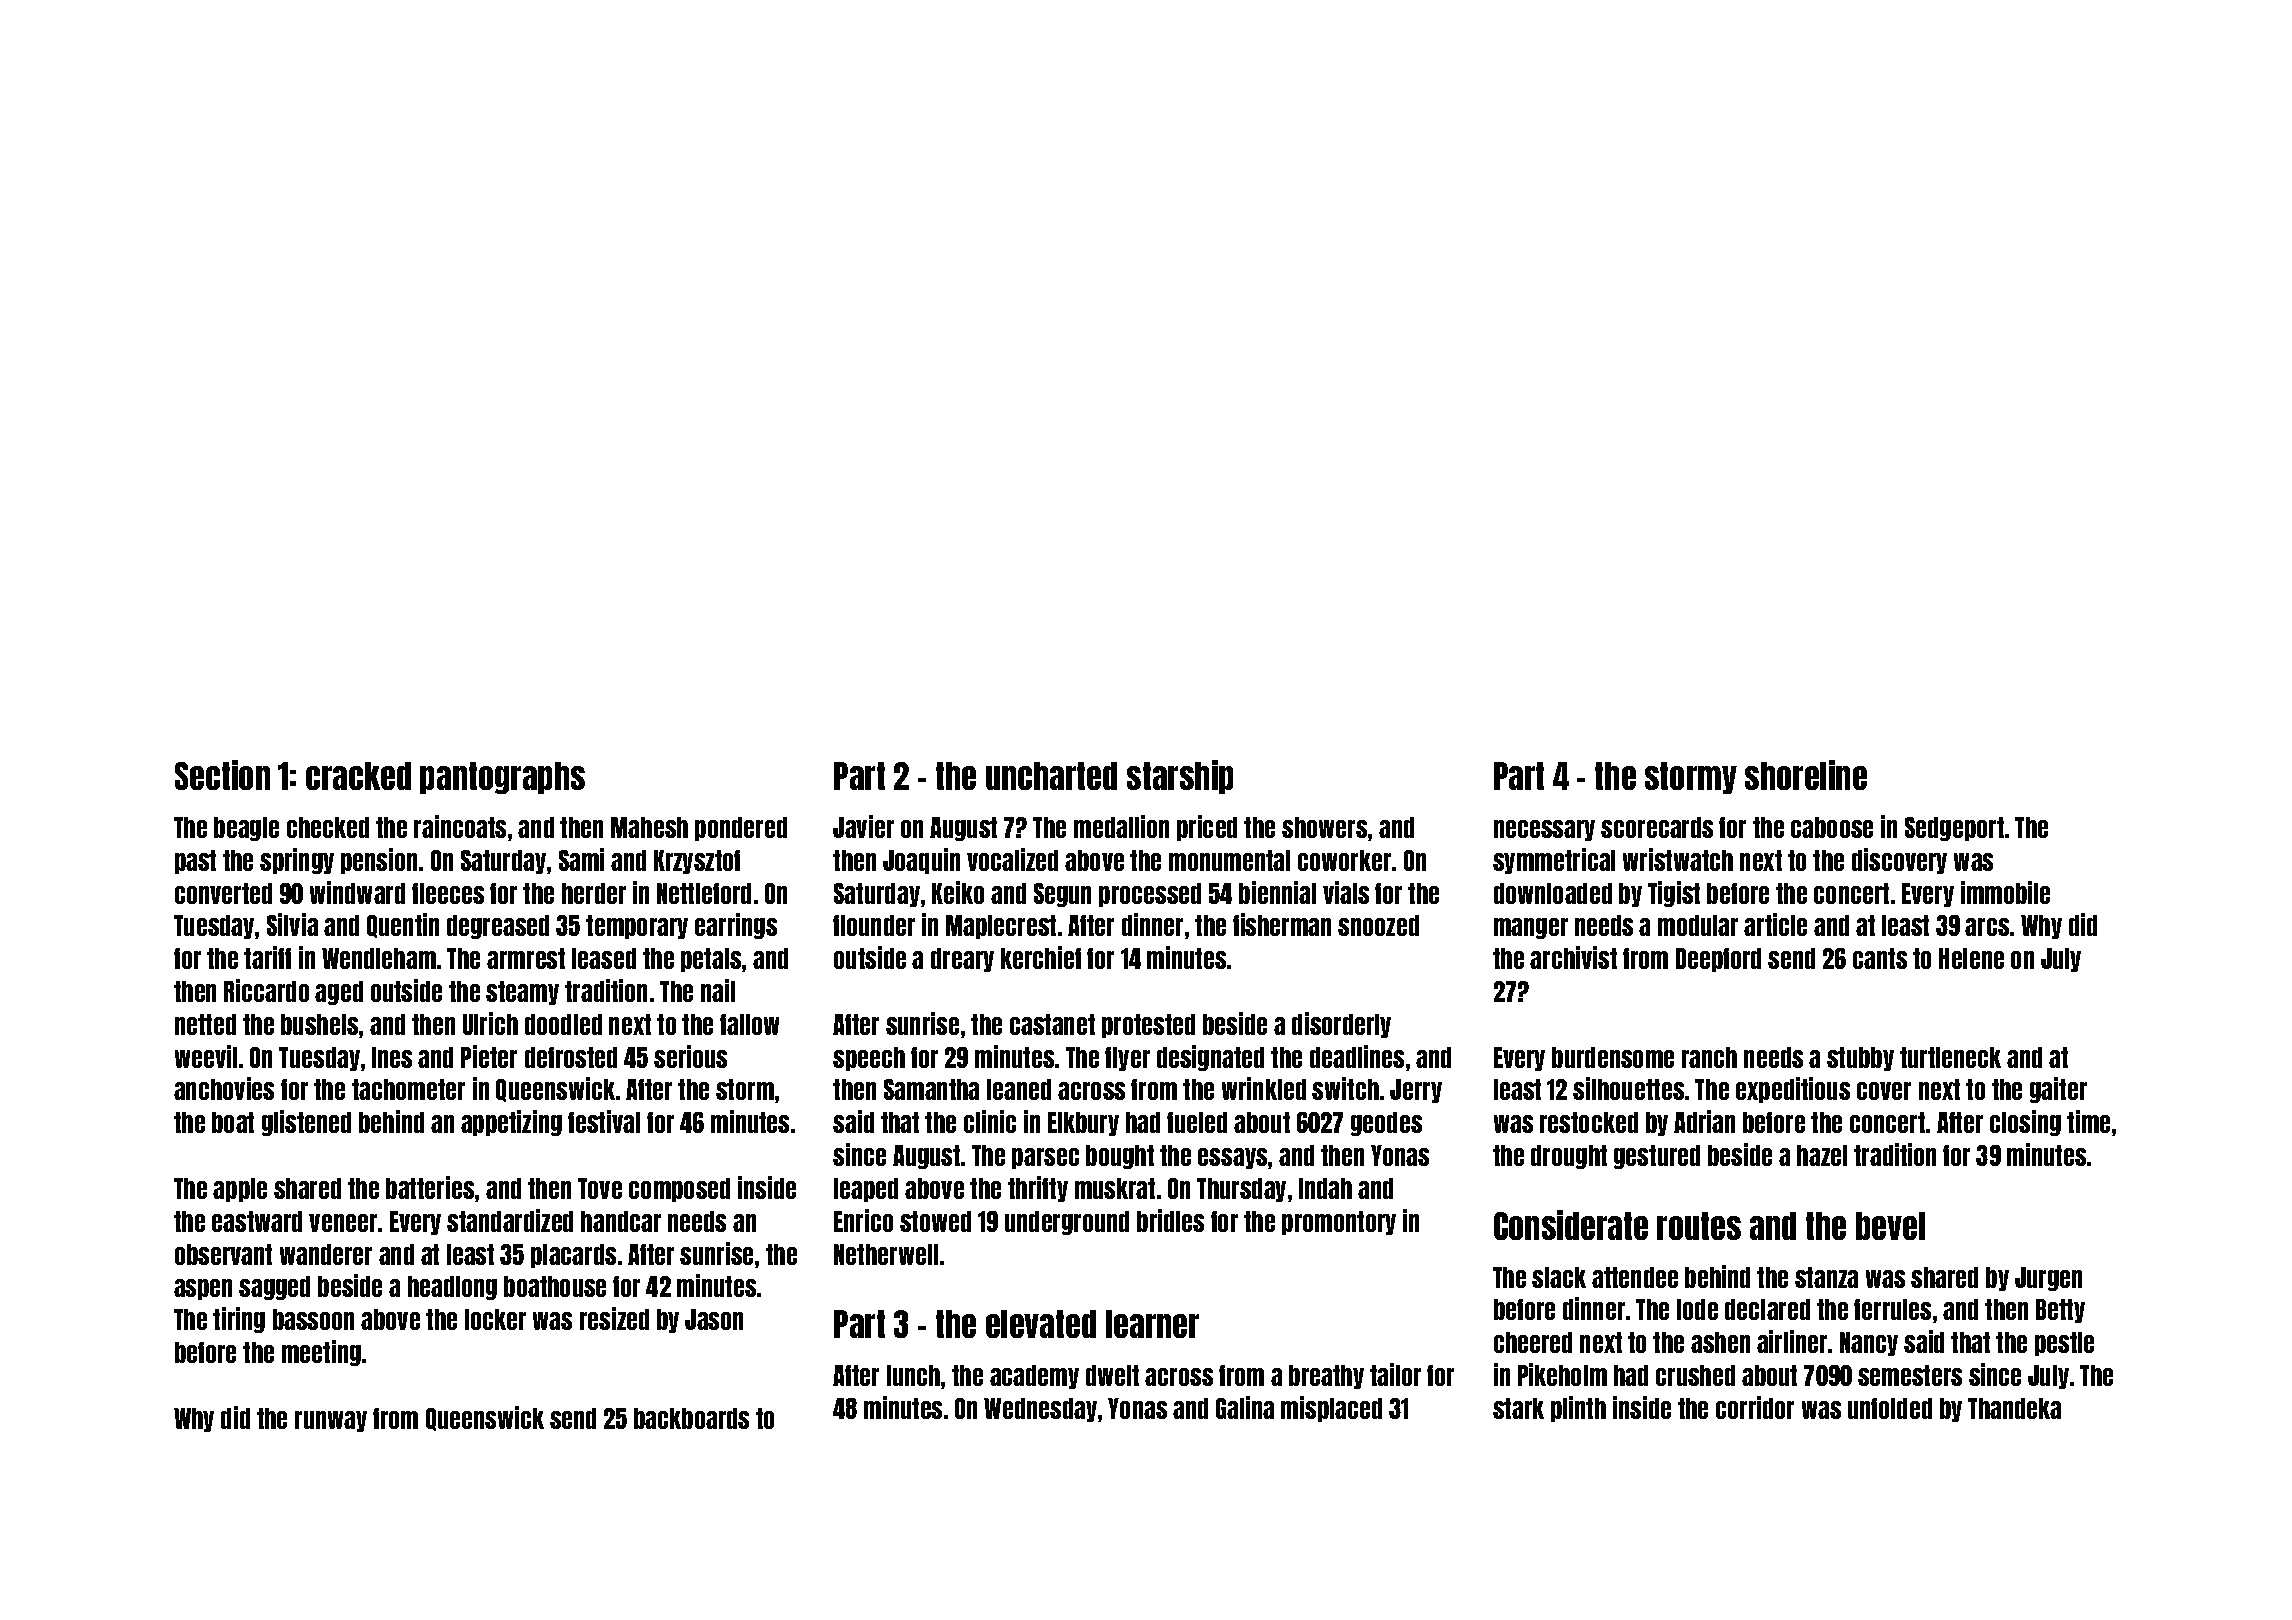 Image resolution: width=2292 pixels, height=1620 pixels. What do you see at coordinates (1806, 775) in the document?
I see `shoreline` at bounding box center [1806, 775].
